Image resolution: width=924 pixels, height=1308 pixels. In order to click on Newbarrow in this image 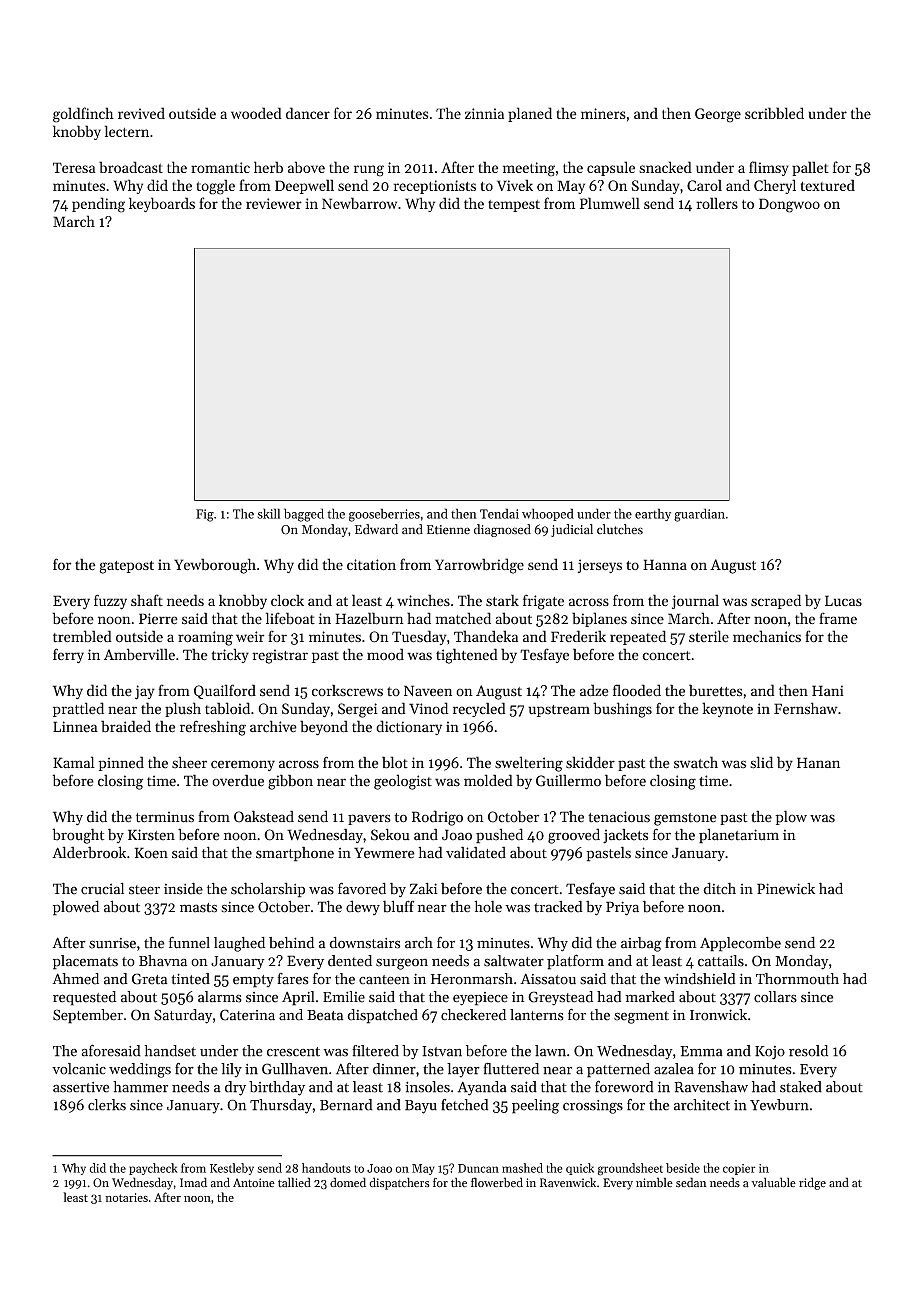, I will do `click(359, 203)`.
